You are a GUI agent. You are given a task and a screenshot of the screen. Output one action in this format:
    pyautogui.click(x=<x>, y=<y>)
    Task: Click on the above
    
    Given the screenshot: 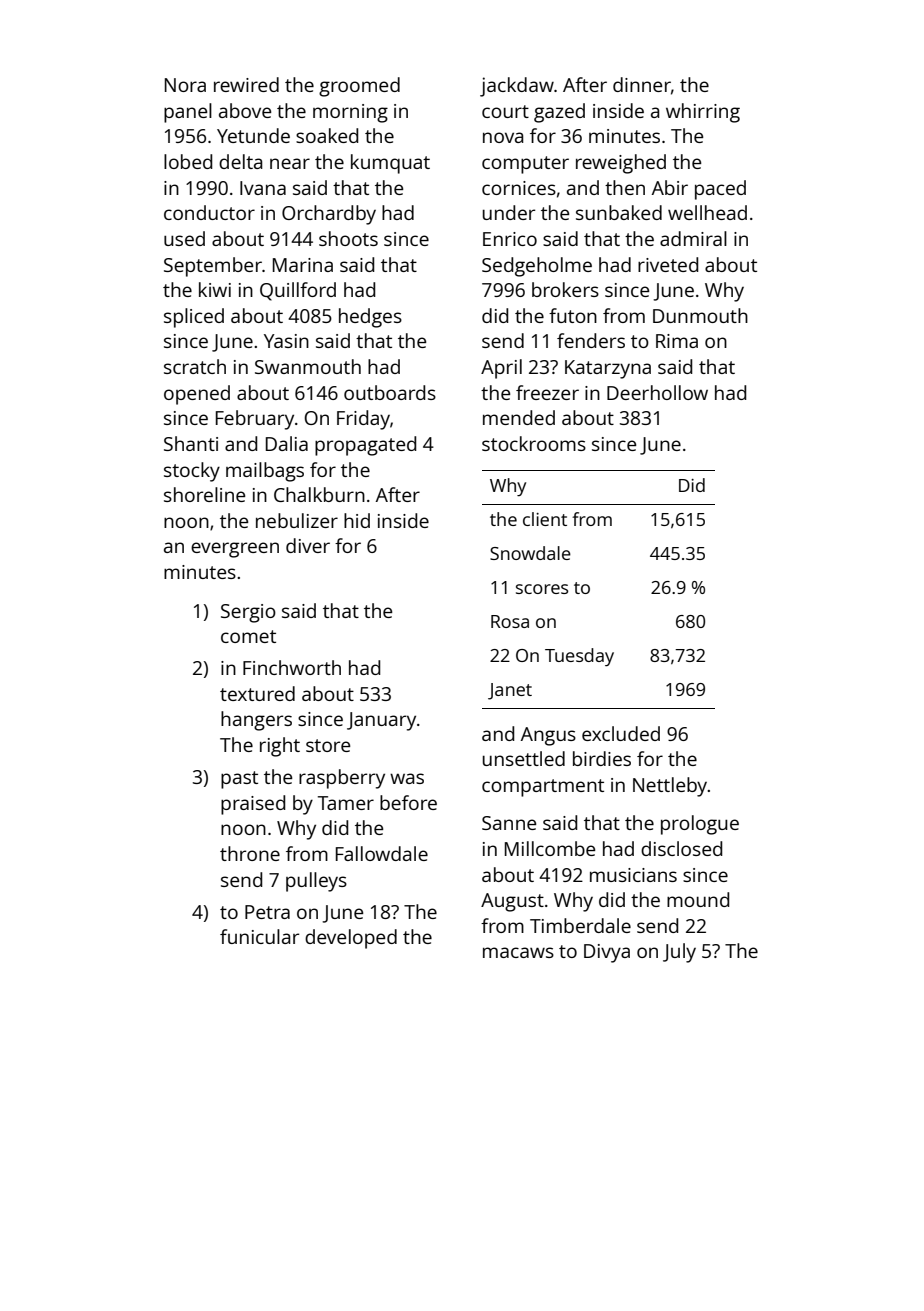 What is the action you would take?
    pyautogui.click(x=245, y=110)
